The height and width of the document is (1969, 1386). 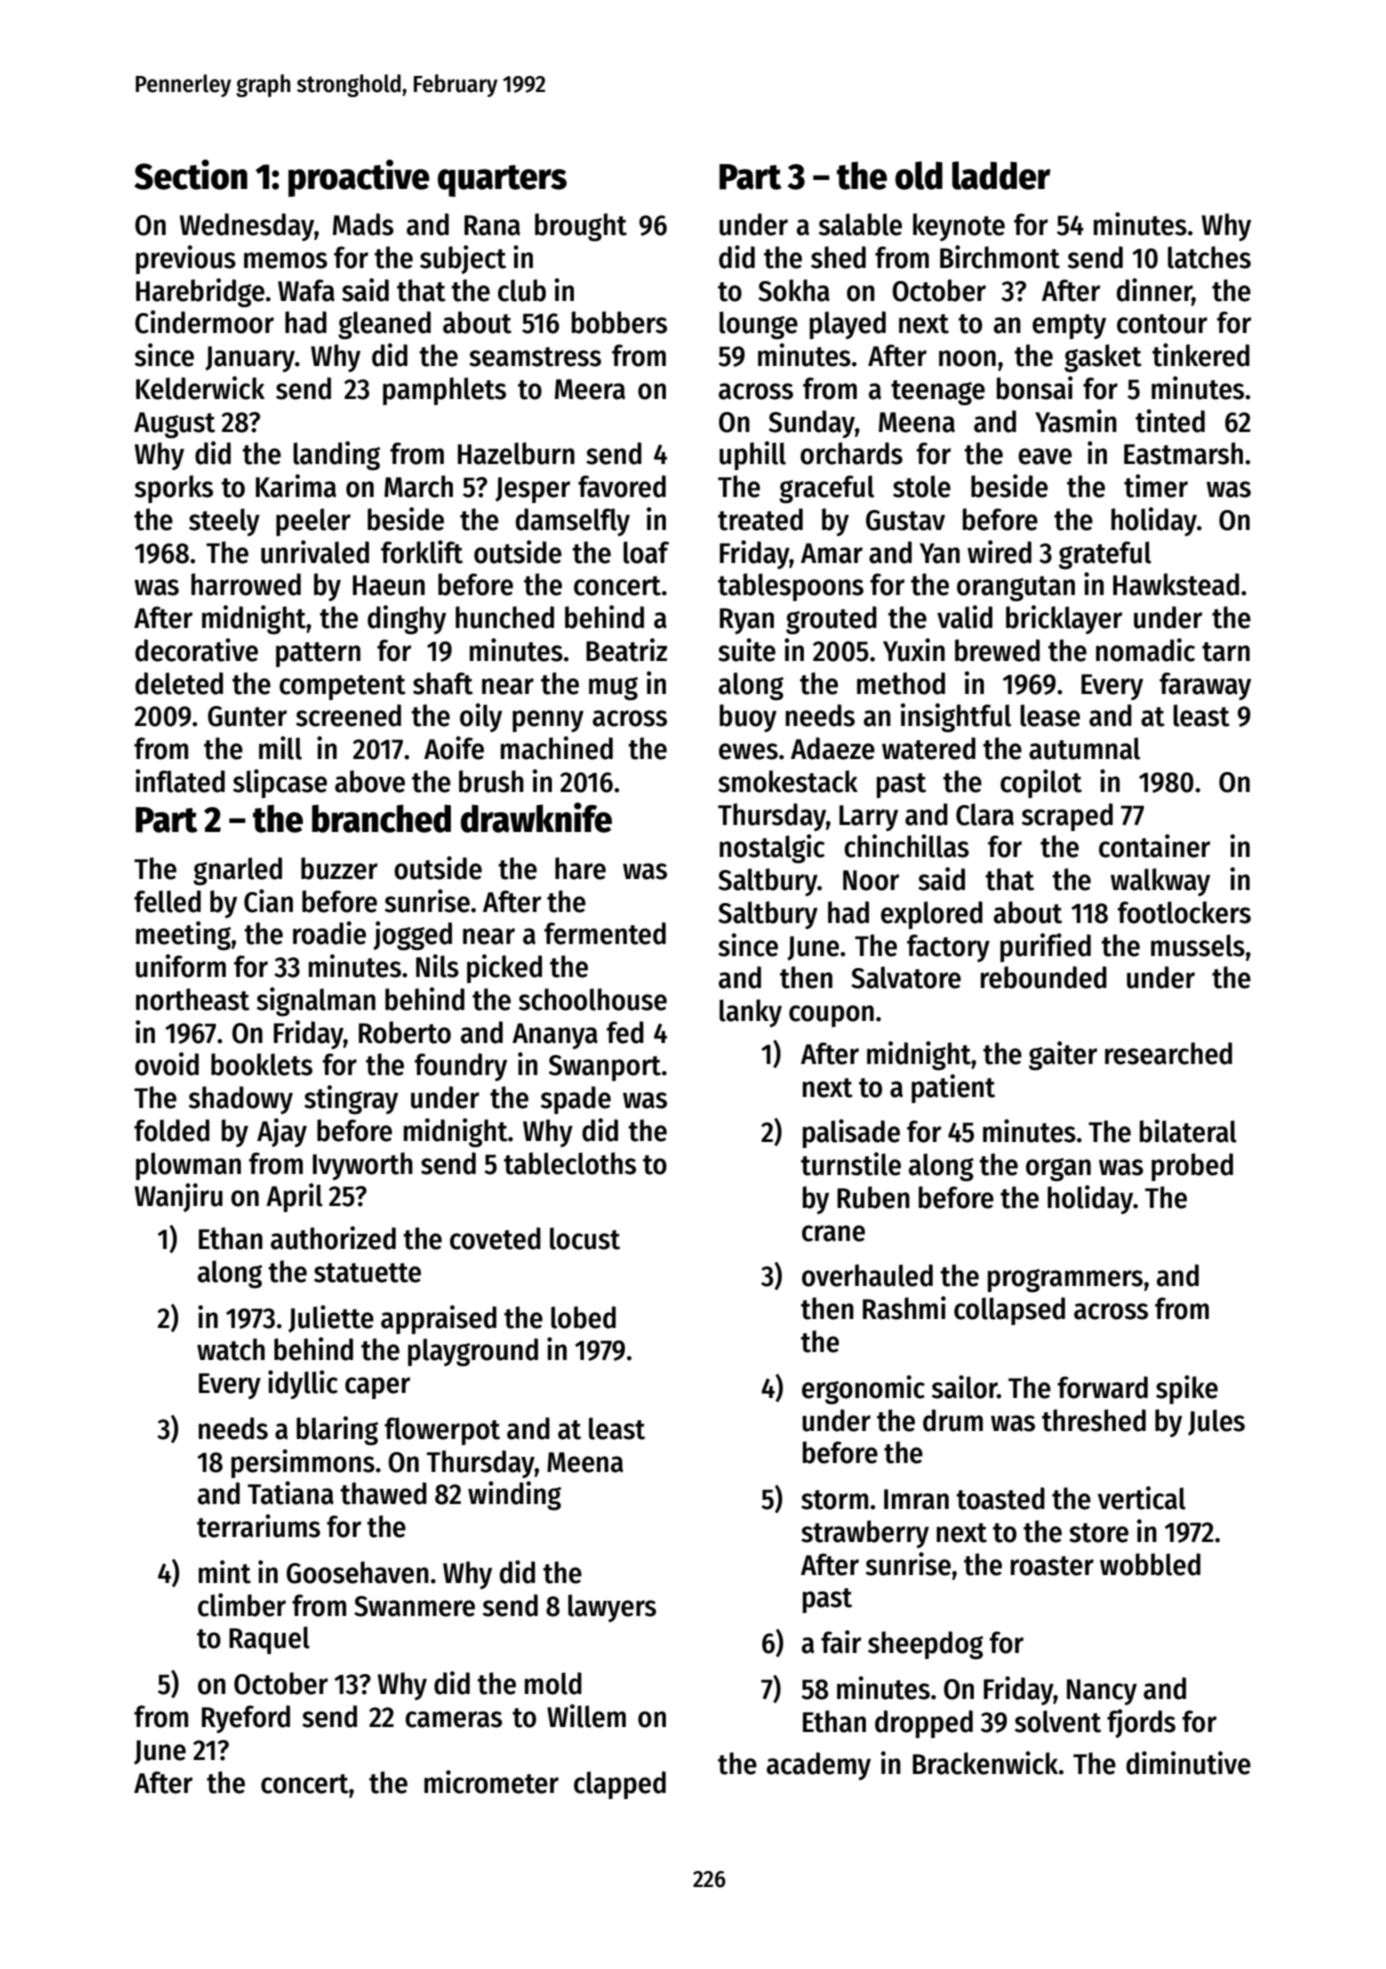 What do you see at coordinates (269, 1640) in the document?
I see `Raquel` at bounding box center [269, 1640].
